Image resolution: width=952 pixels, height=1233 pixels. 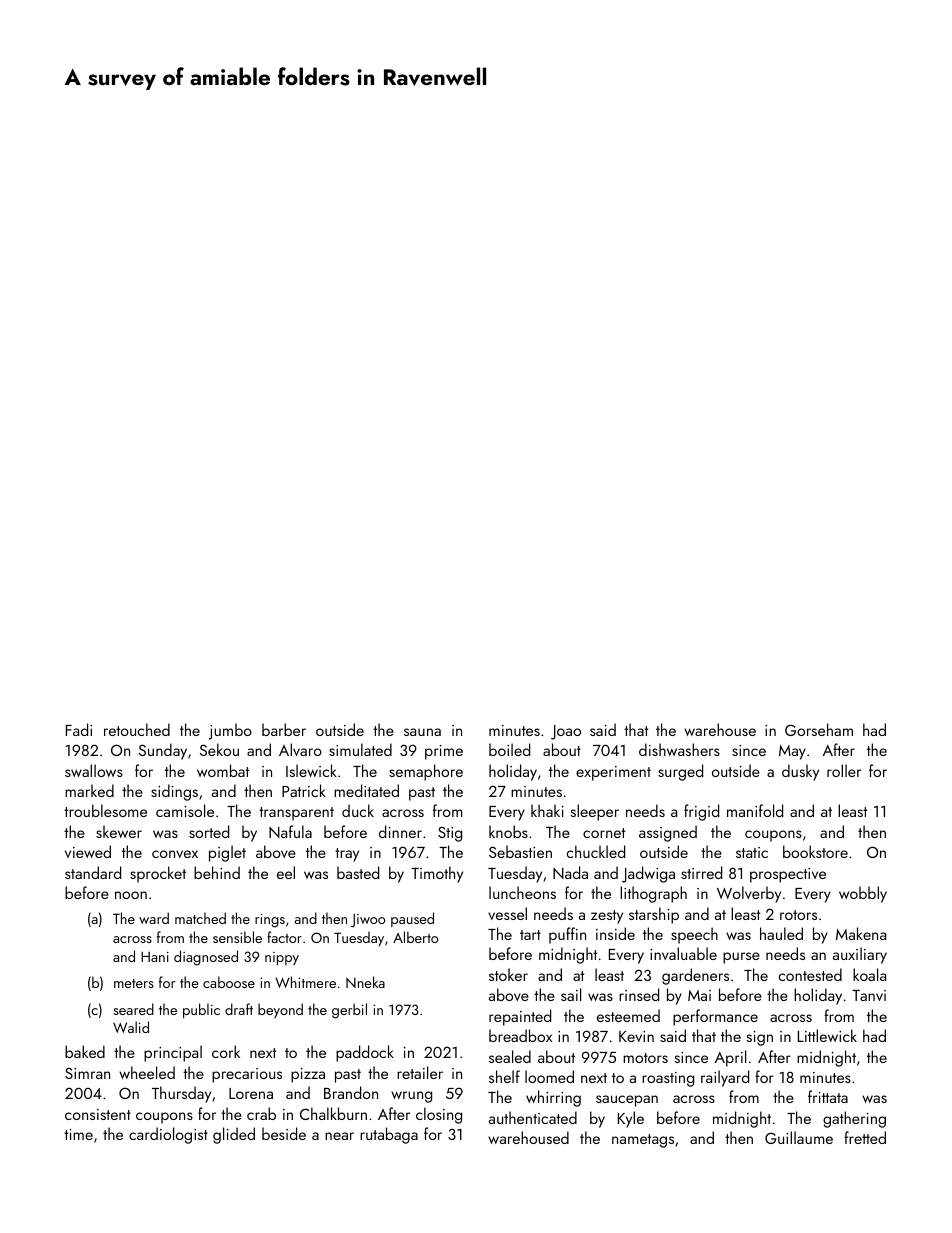 I want to click on sauna, so click(x=422, y=732).
